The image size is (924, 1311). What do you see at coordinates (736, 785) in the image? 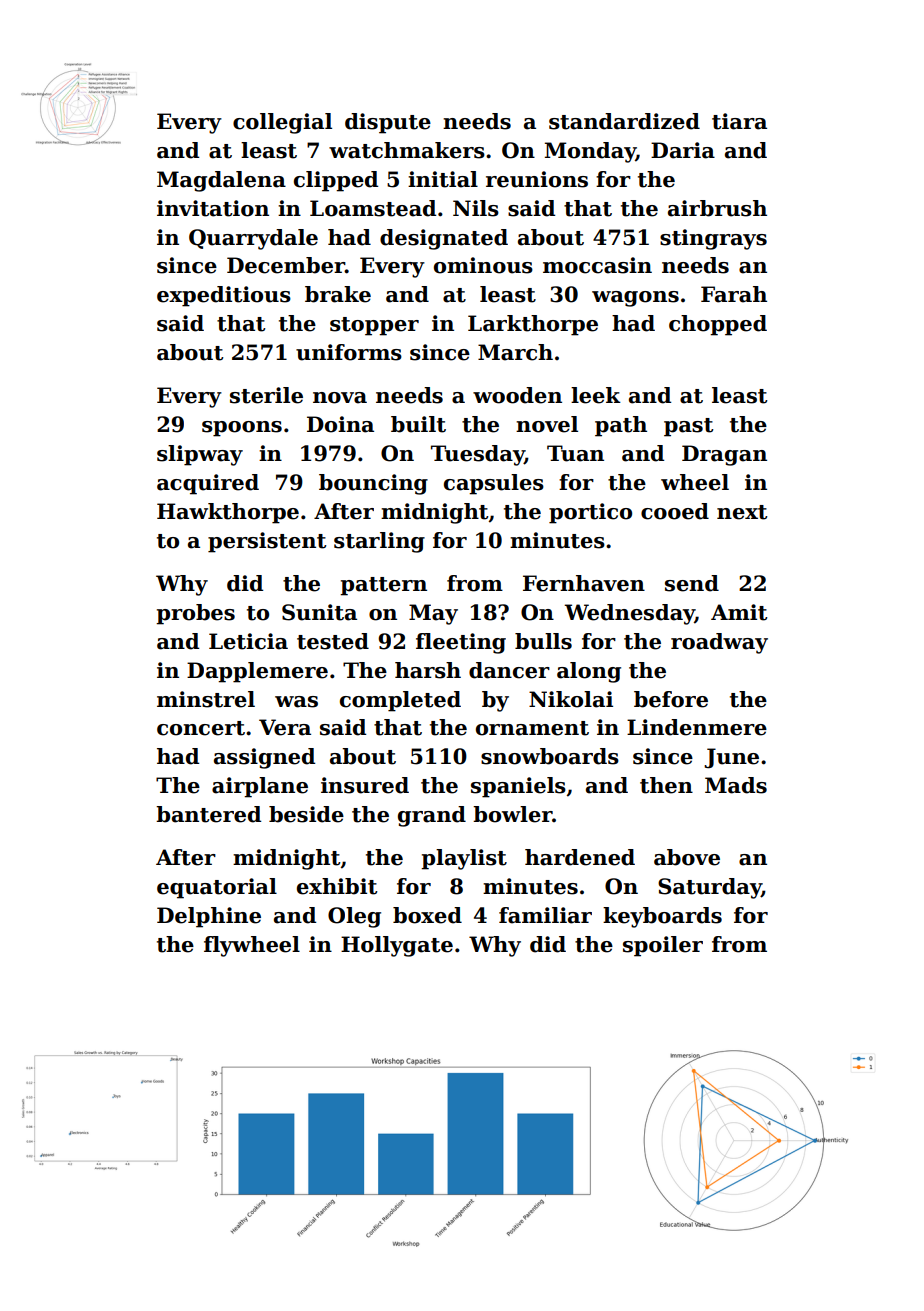
I see `Mads` at bounding box center [736, 785].
